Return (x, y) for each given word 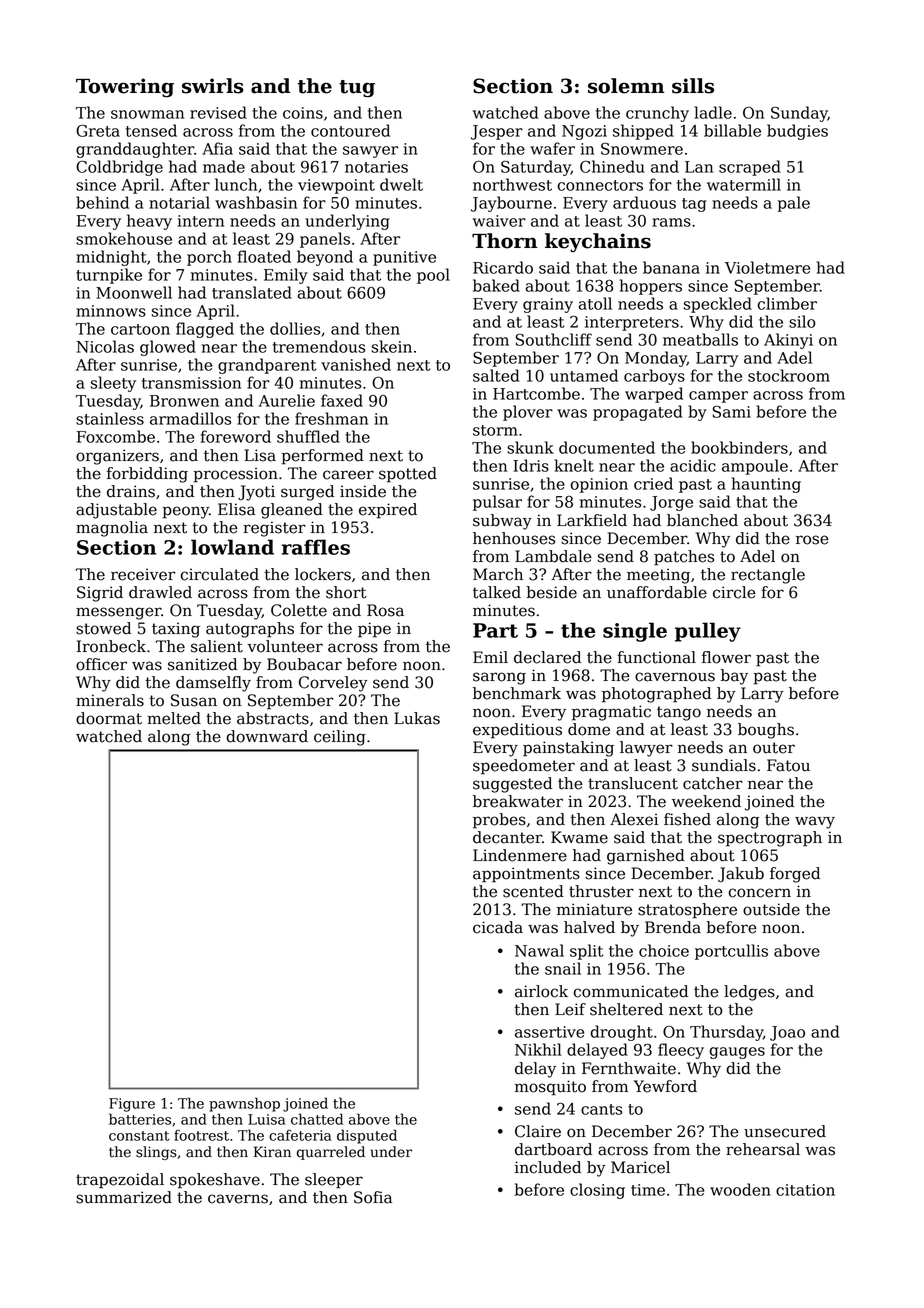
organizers (117, 457)
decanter (507, 837)
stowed (103, 628)
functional (656, 657)
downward (267, 736)
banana (671, 267)
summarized (124, 1197)
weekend (706, 801)
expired (388, 511)
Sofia (373, 1197)
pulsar (497, 503)
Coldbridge (119, 168)
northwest (512, 184)
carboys (654, 377)
